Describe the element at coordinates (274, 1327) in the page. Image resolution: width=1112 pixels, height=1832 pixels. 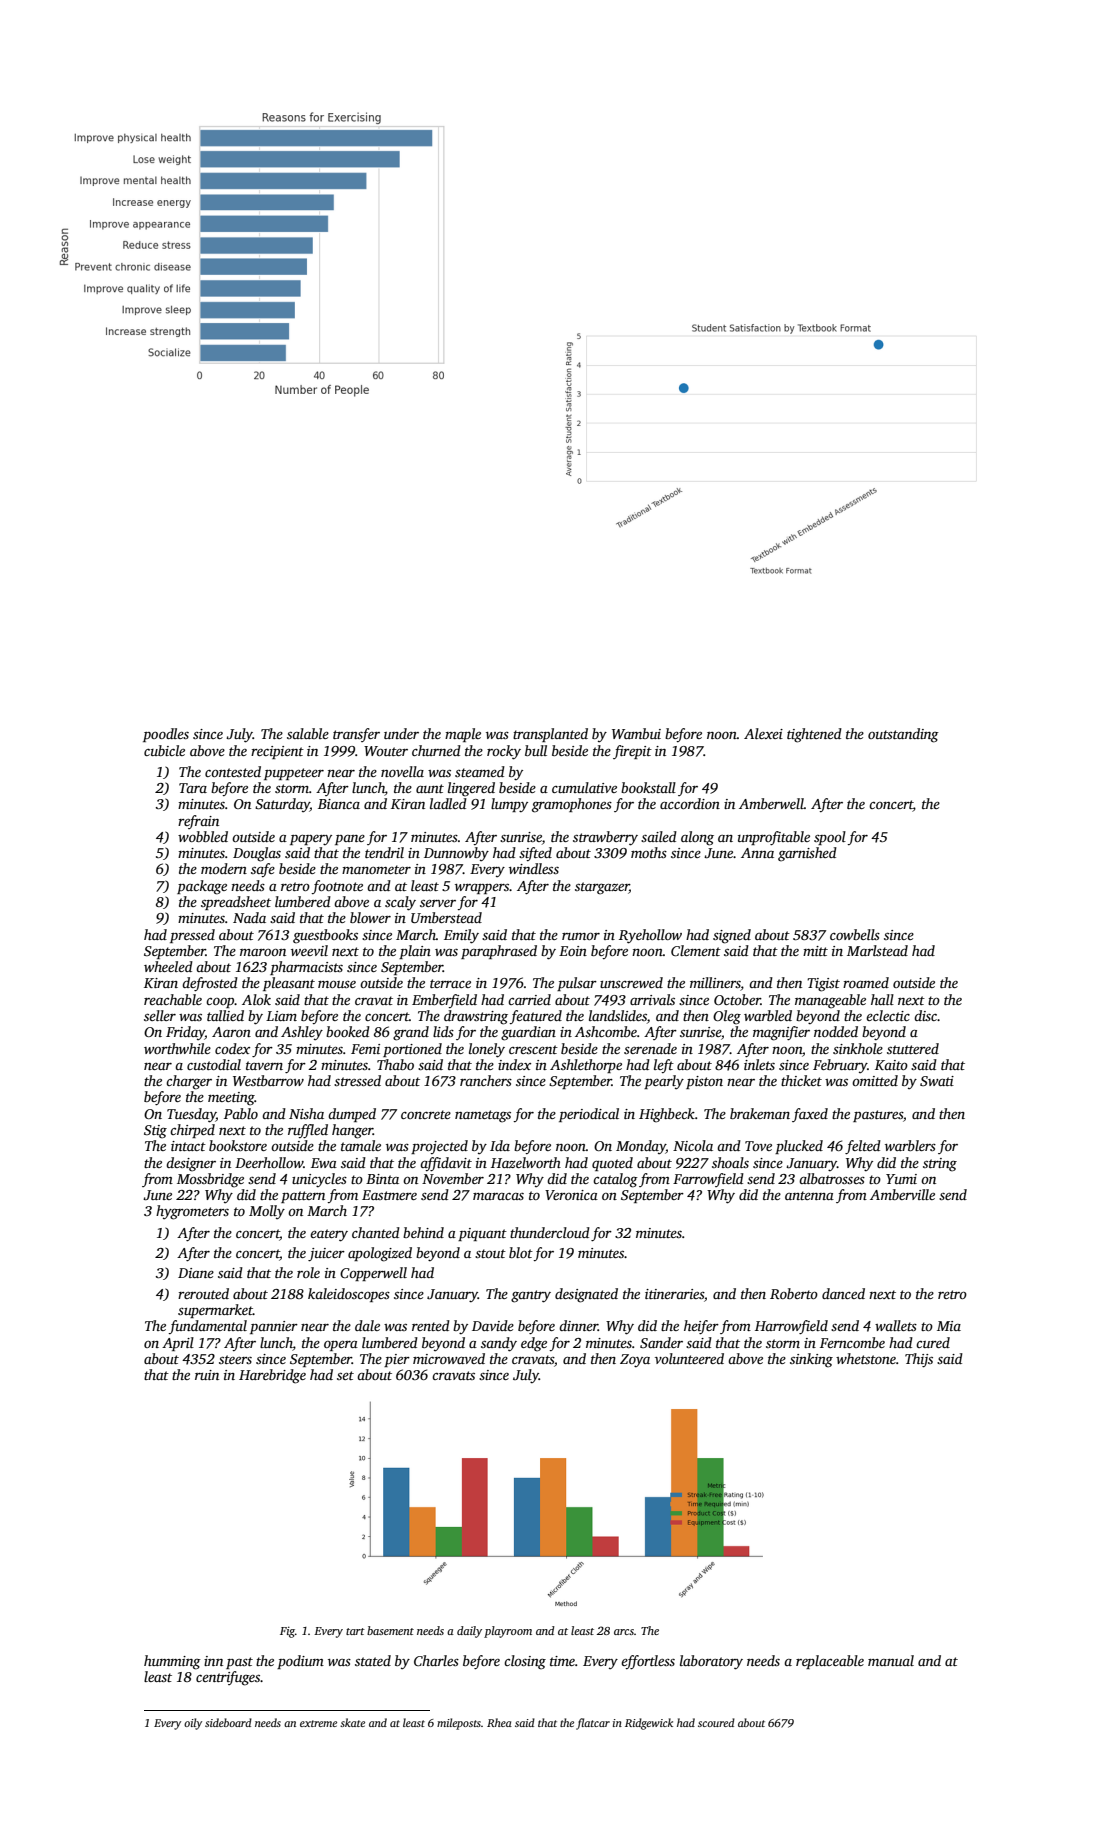
I see `pannier` at that location.
